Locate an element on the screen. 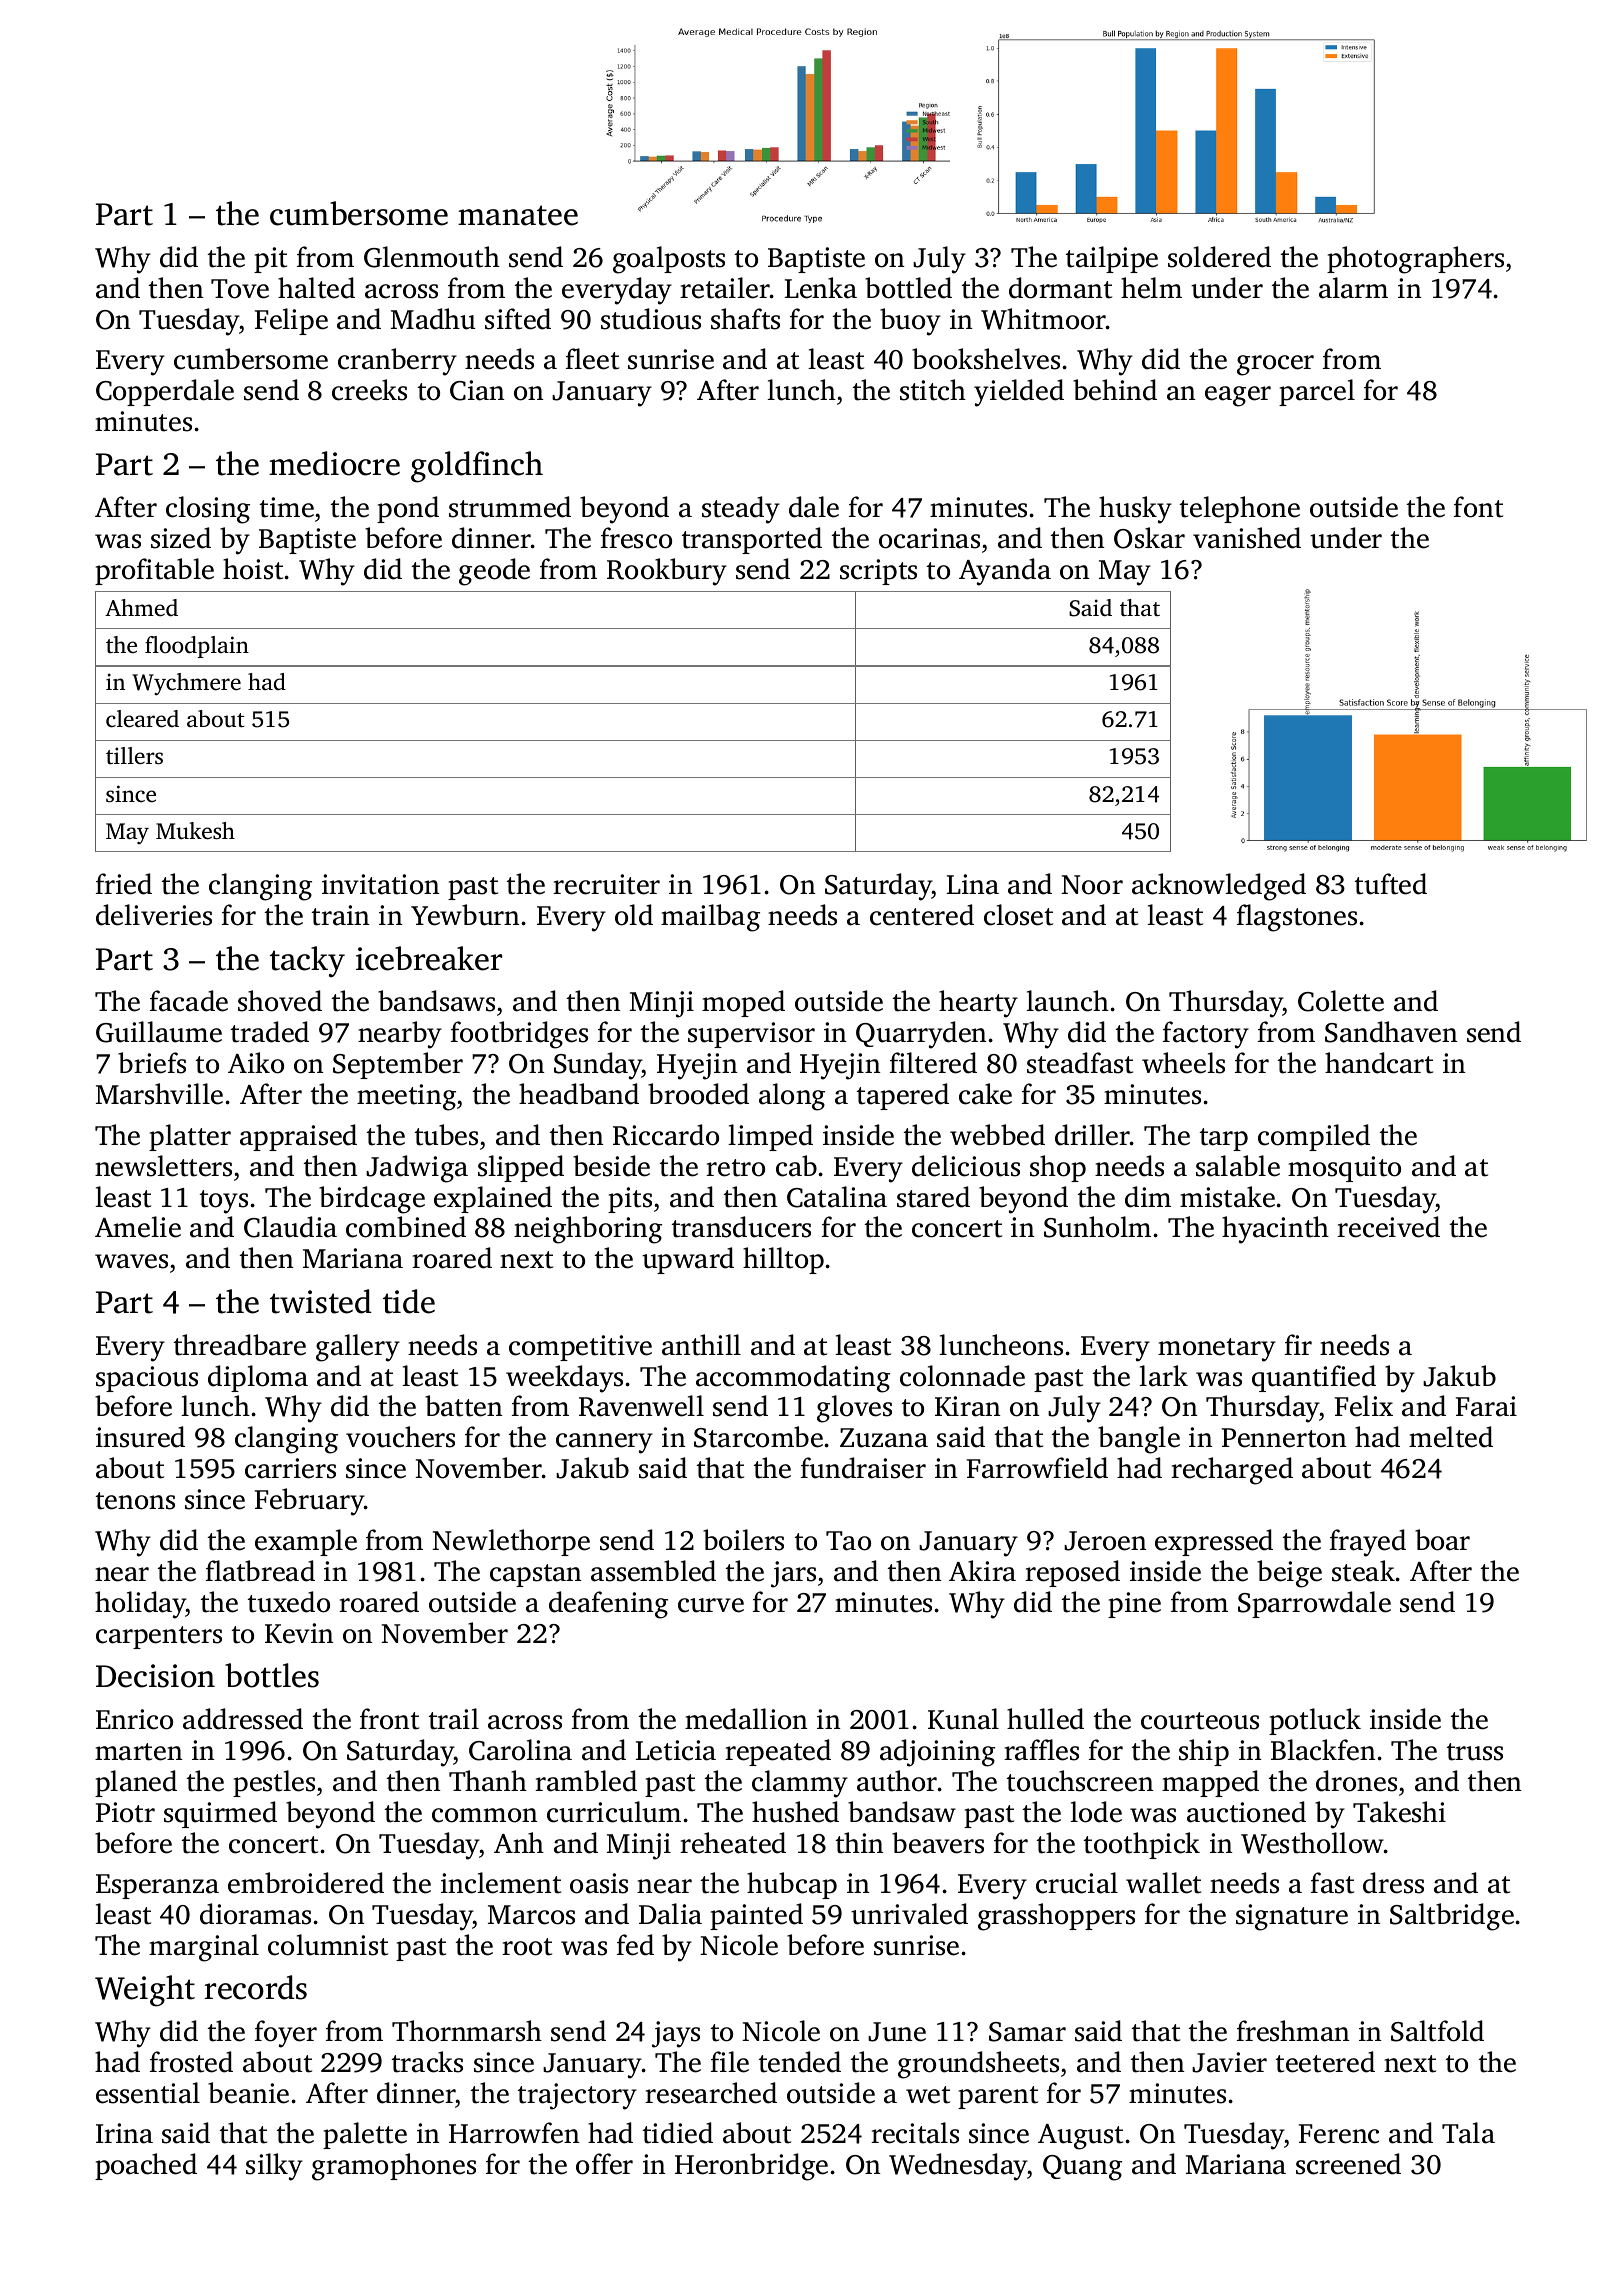  Tao is located at coordinates (848, 1541).
